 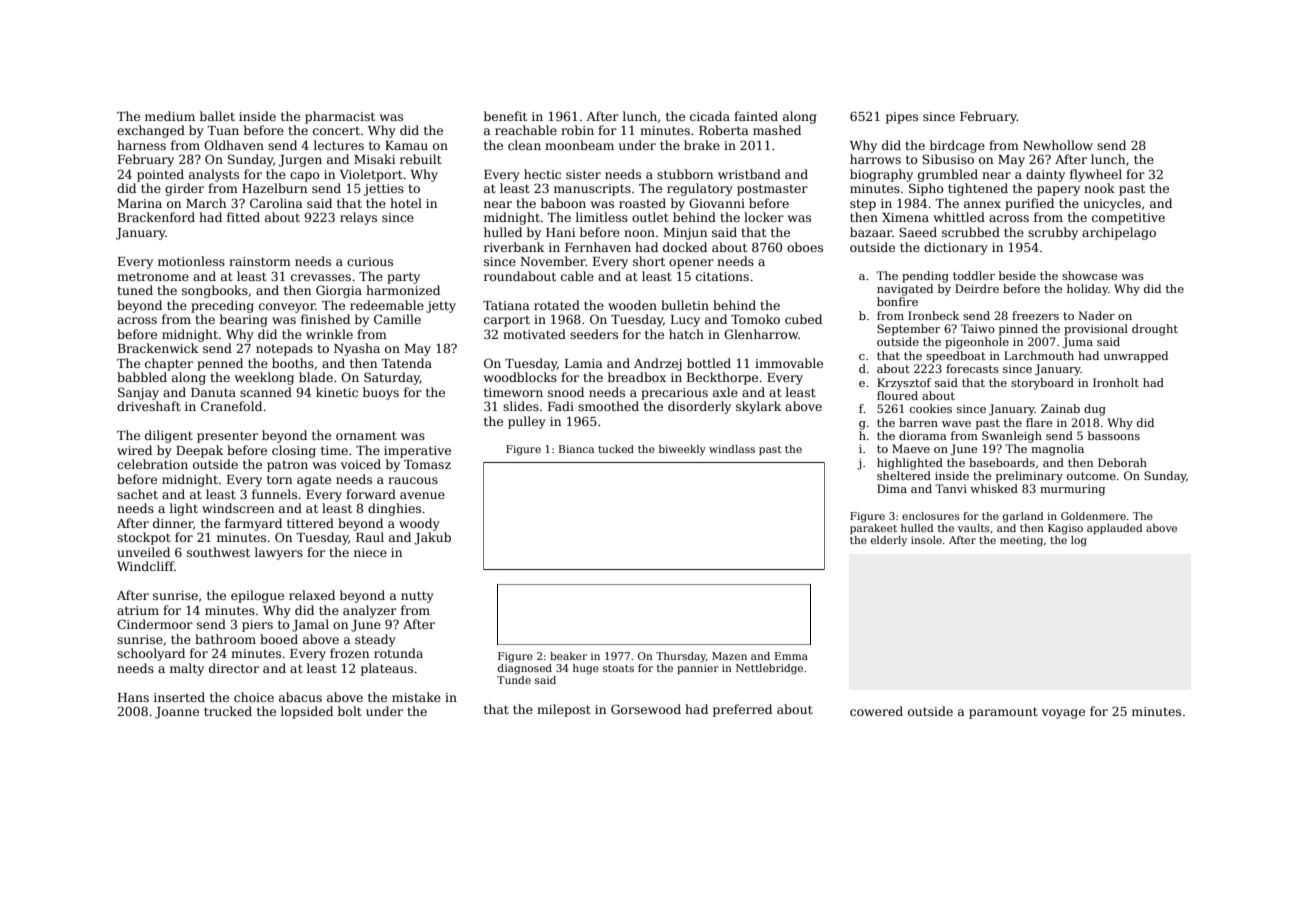 I want to click on finished, so click(x=325, y=319).
